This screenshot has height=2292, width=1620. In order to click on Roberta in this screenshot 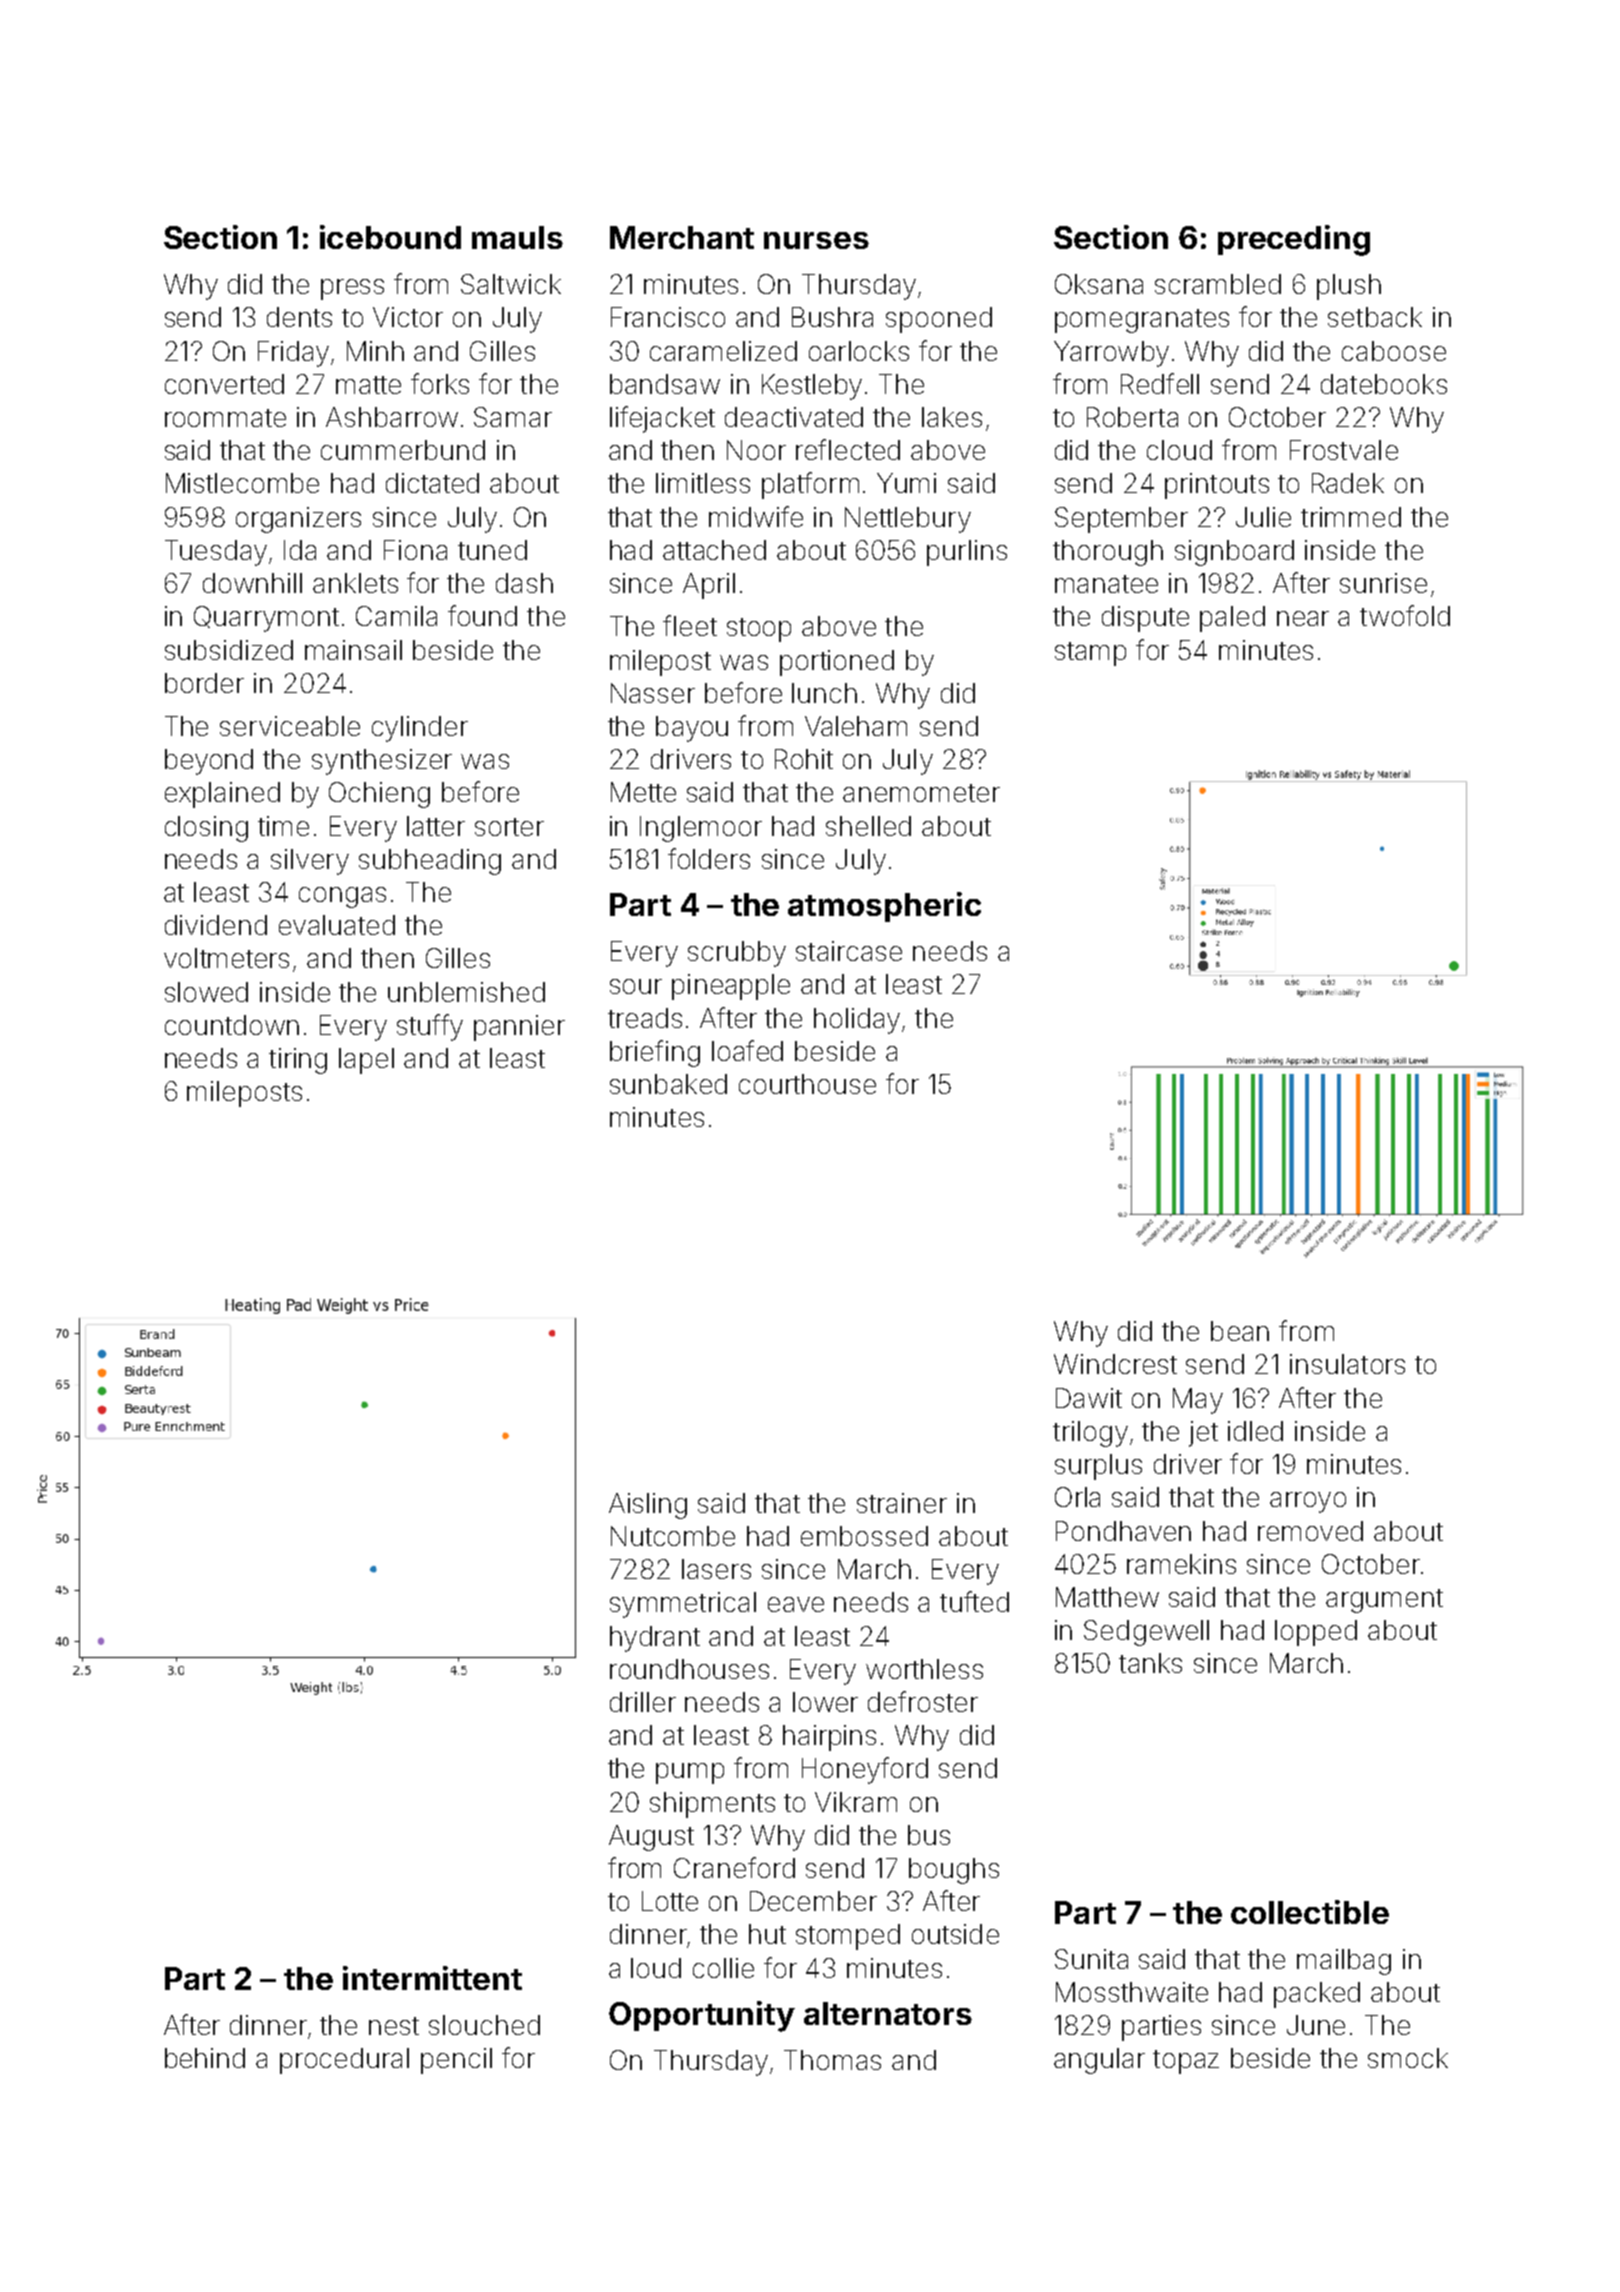, I will do `click(1132, 417)`.
